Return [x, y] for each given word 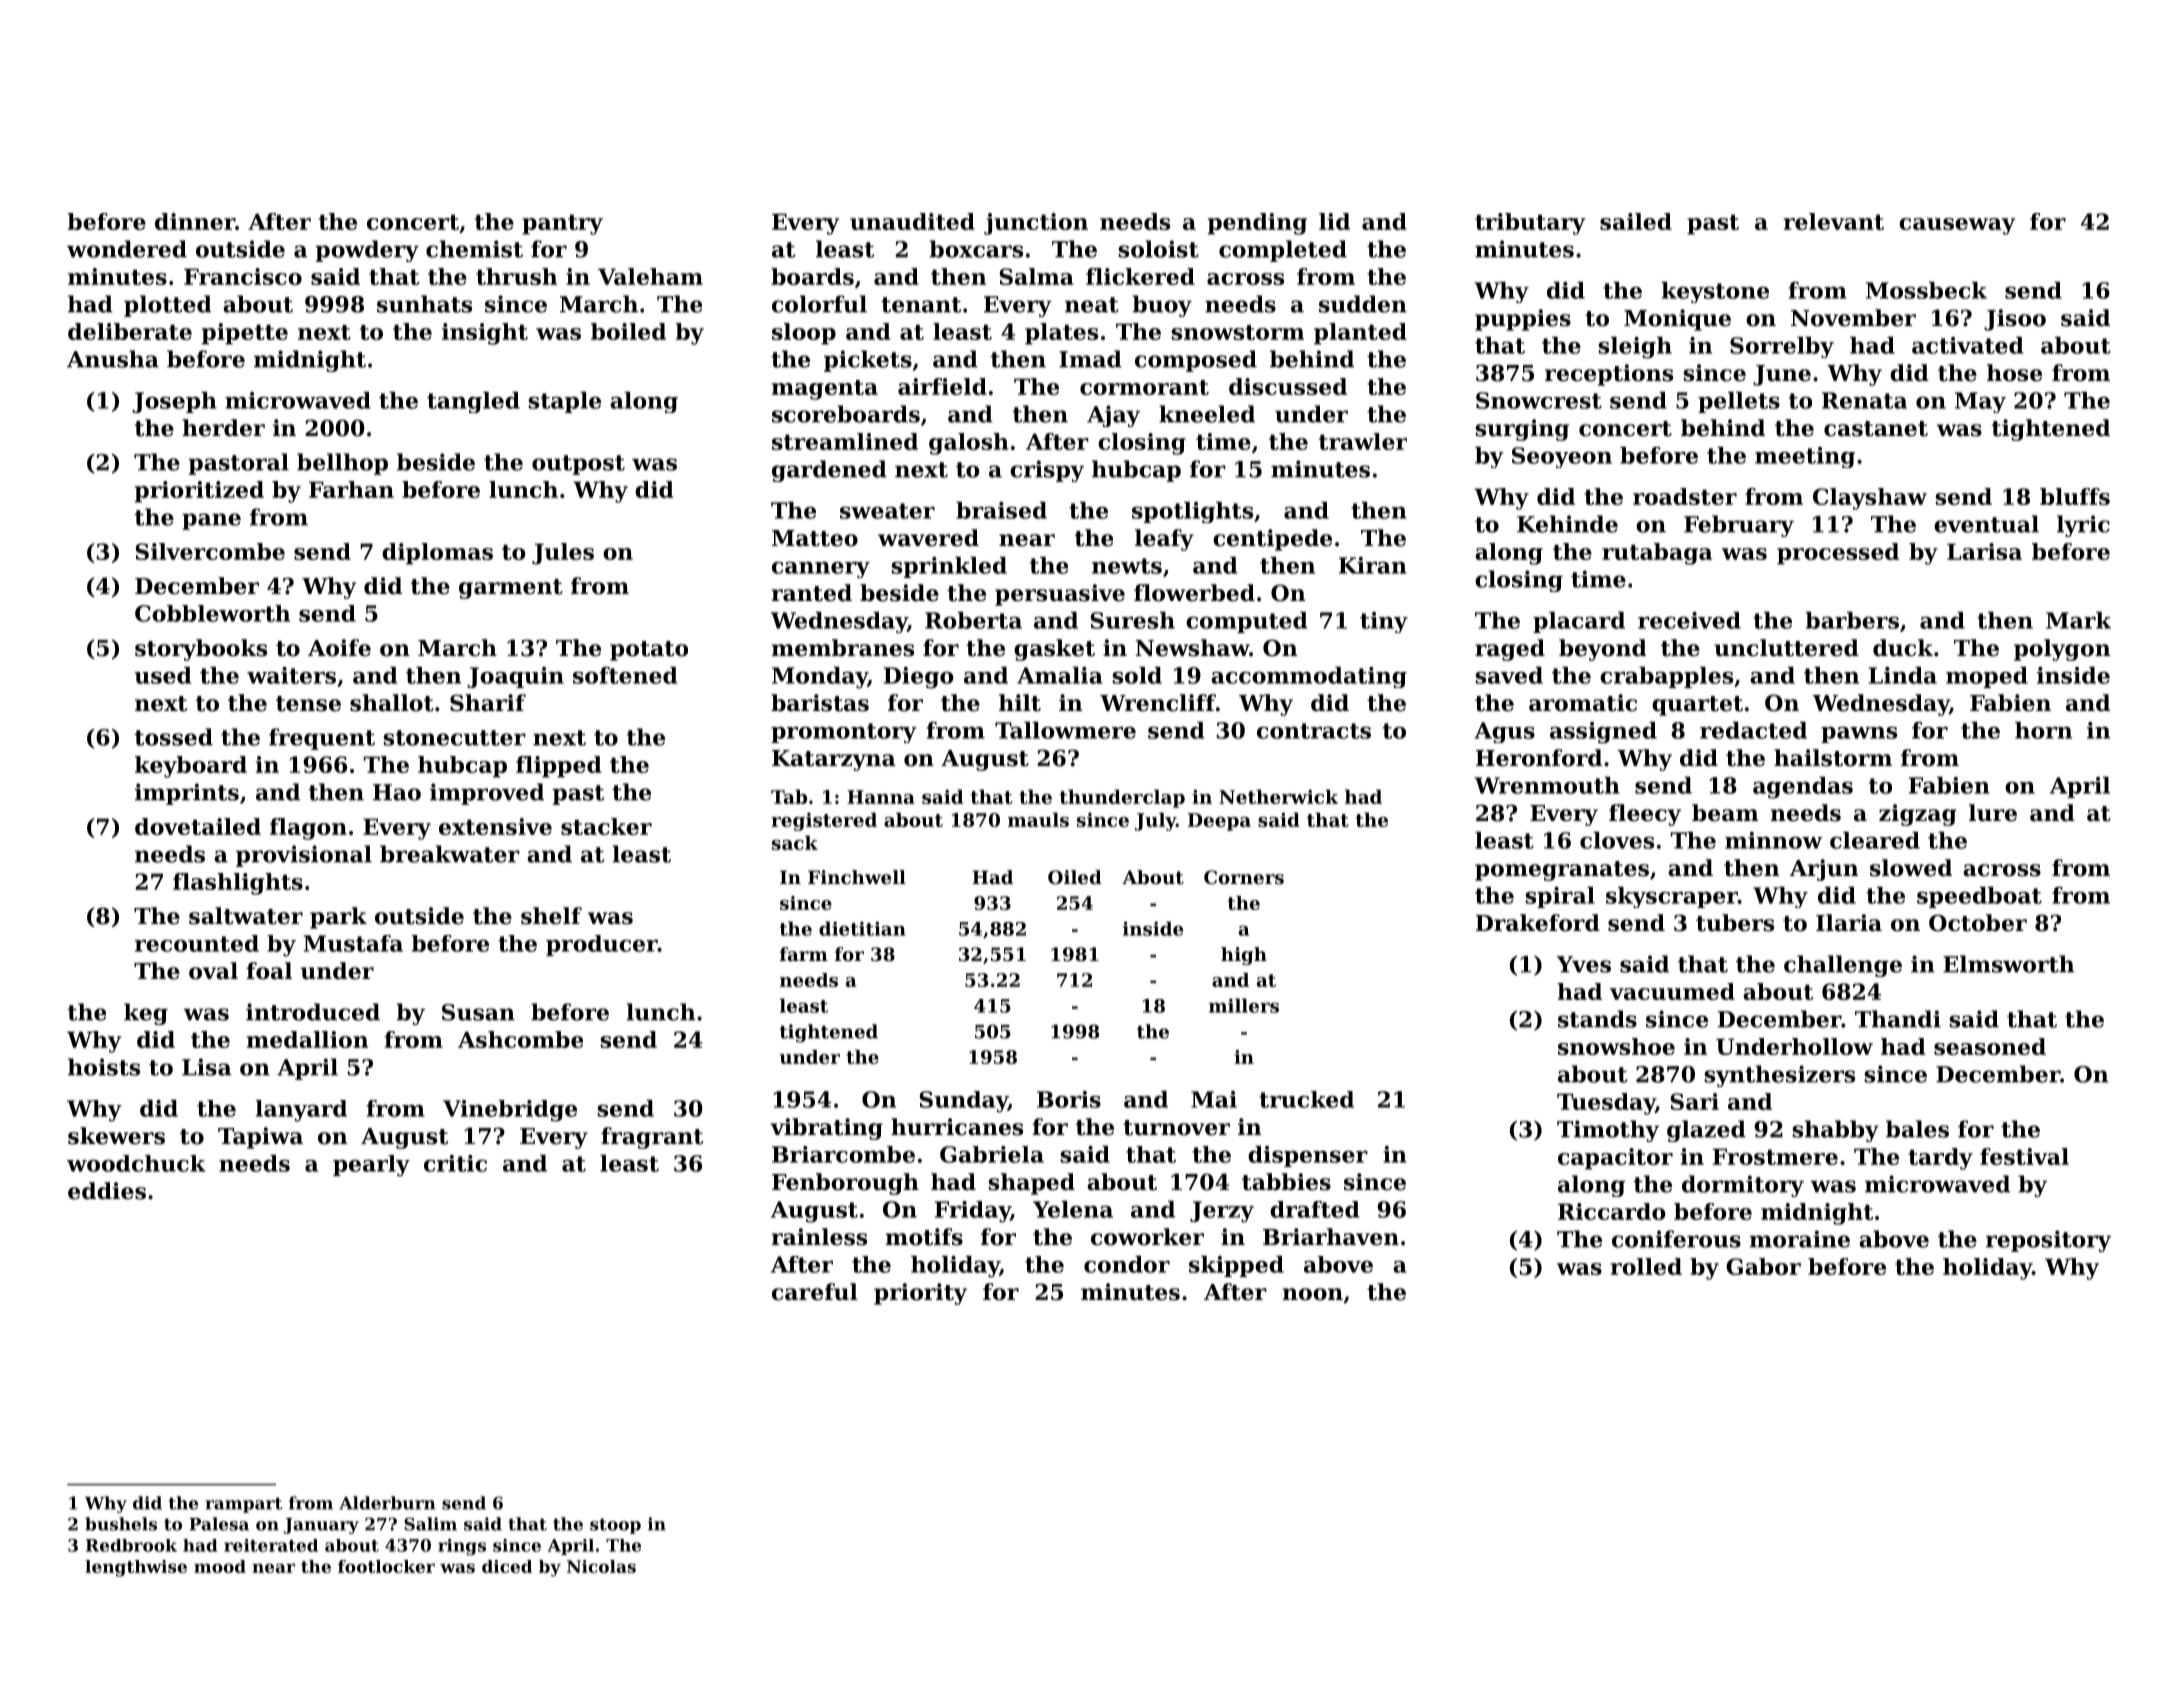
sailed [1636, 221]
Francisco [243, 276]
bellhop [342, 464]
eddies [107, 1191]
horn [2043, 730]
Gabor [1763, 1266]
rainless [819, 1237]
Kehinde [1567, 524]
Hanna [881, 797]
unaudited [912, 221]
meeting [1805, 457]
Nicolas [601, 1566]
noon [1312, 1294]
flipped [559, 767]
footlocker [386, 1566]
